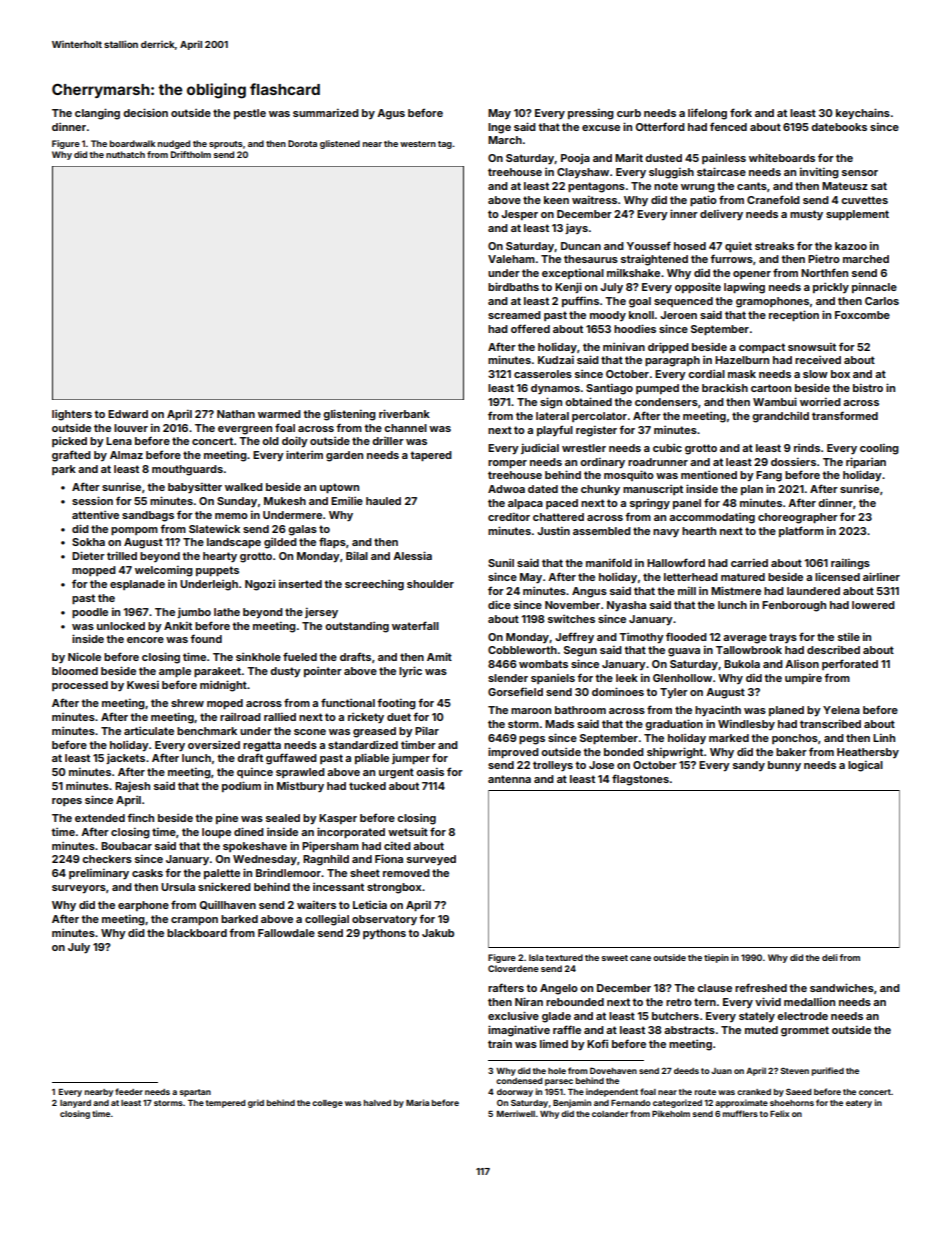  What do you see at coordinates (72, 415) in the image?
I see `lighters` at bounding box center [72, 415].
